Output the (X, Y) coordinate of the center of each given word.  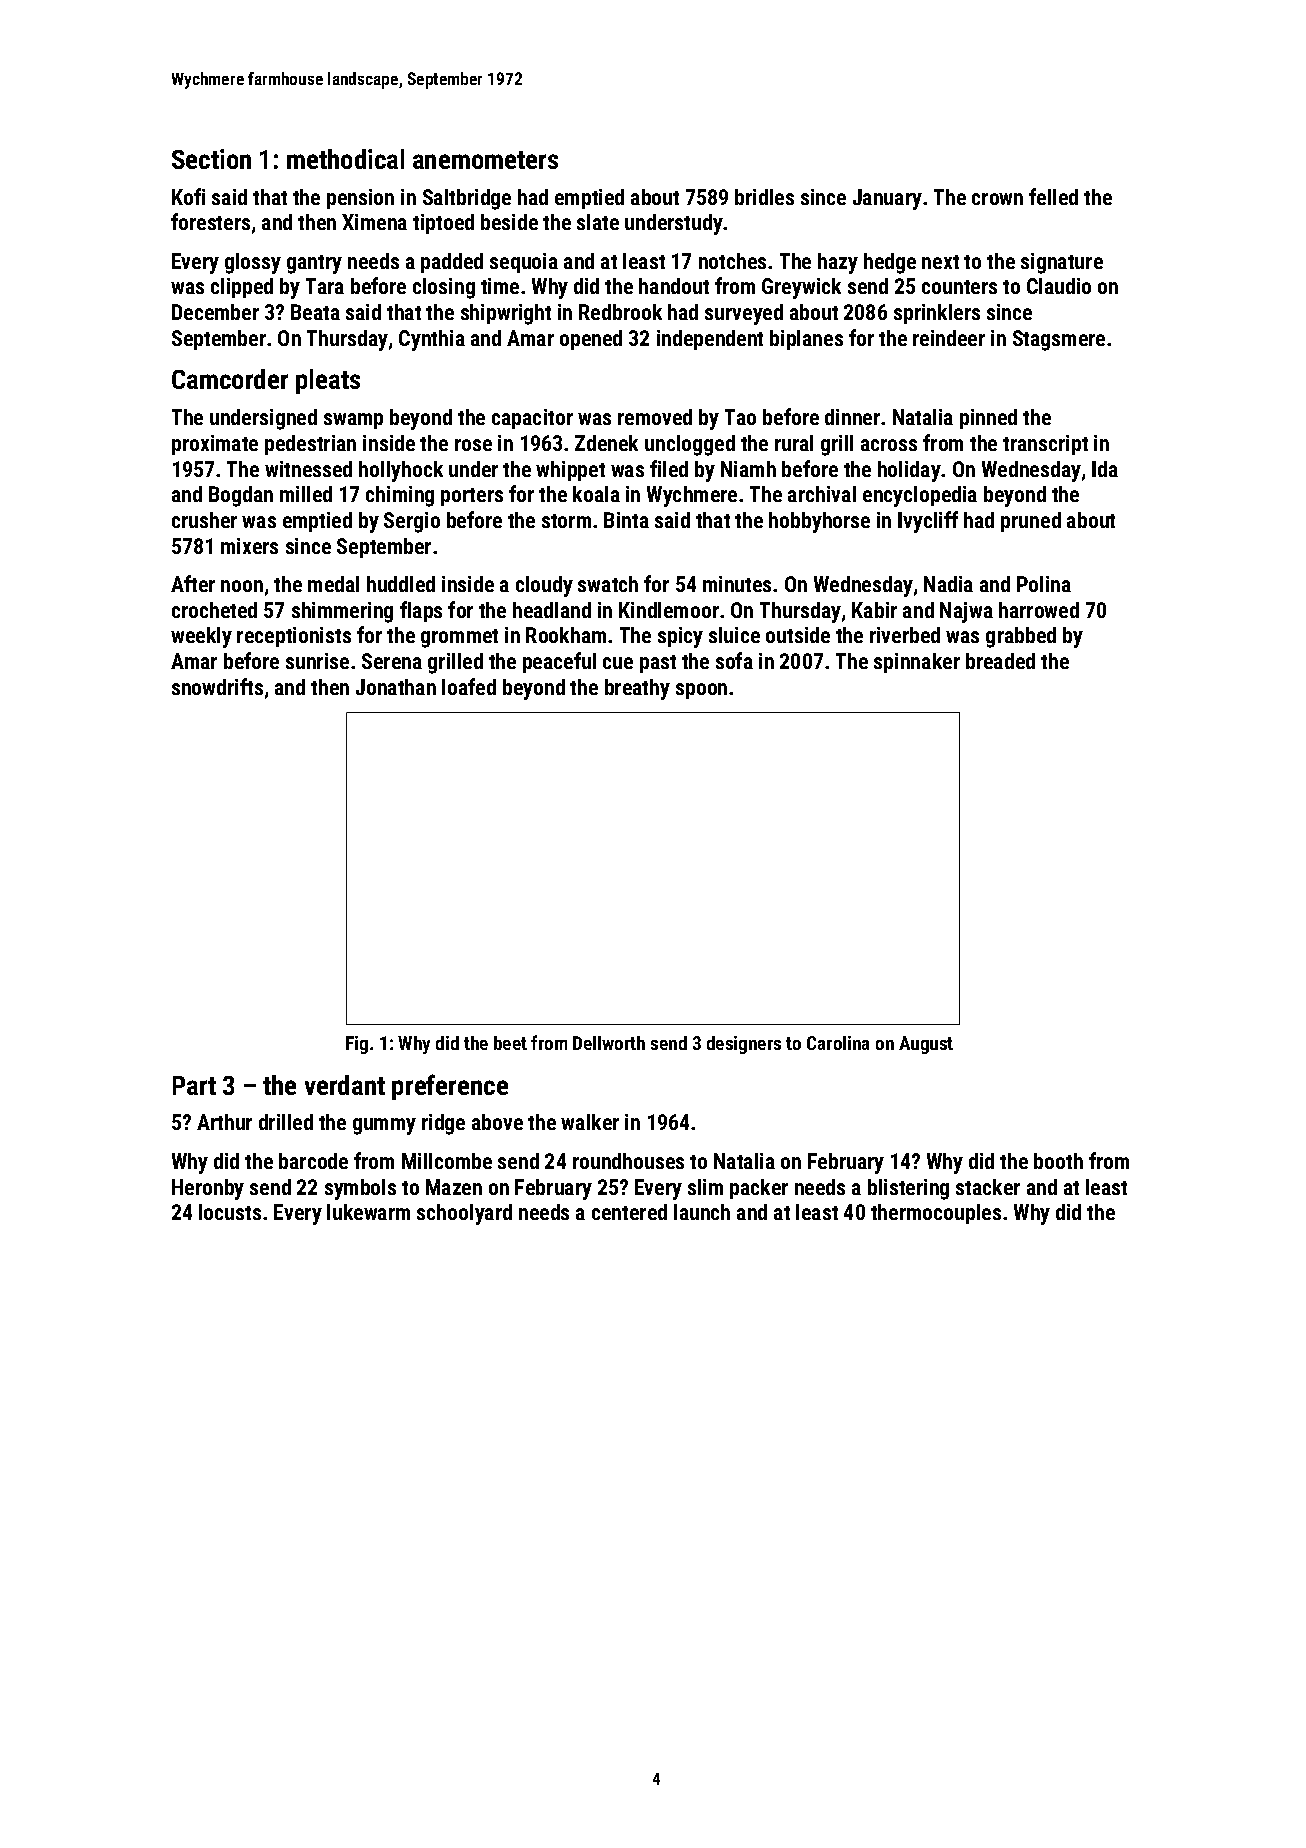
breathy (637, 689)
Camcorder (230, 379)
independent (710, 340)
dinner (852, 417)
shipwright (506, 314)
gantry (314, 264)
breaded (1000, 661)
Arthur (224, 1122)
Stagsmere (1059, 340)
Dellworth (609, 1043)
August (926, 1045)
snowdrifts (217, 686)
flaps (421, 611)
